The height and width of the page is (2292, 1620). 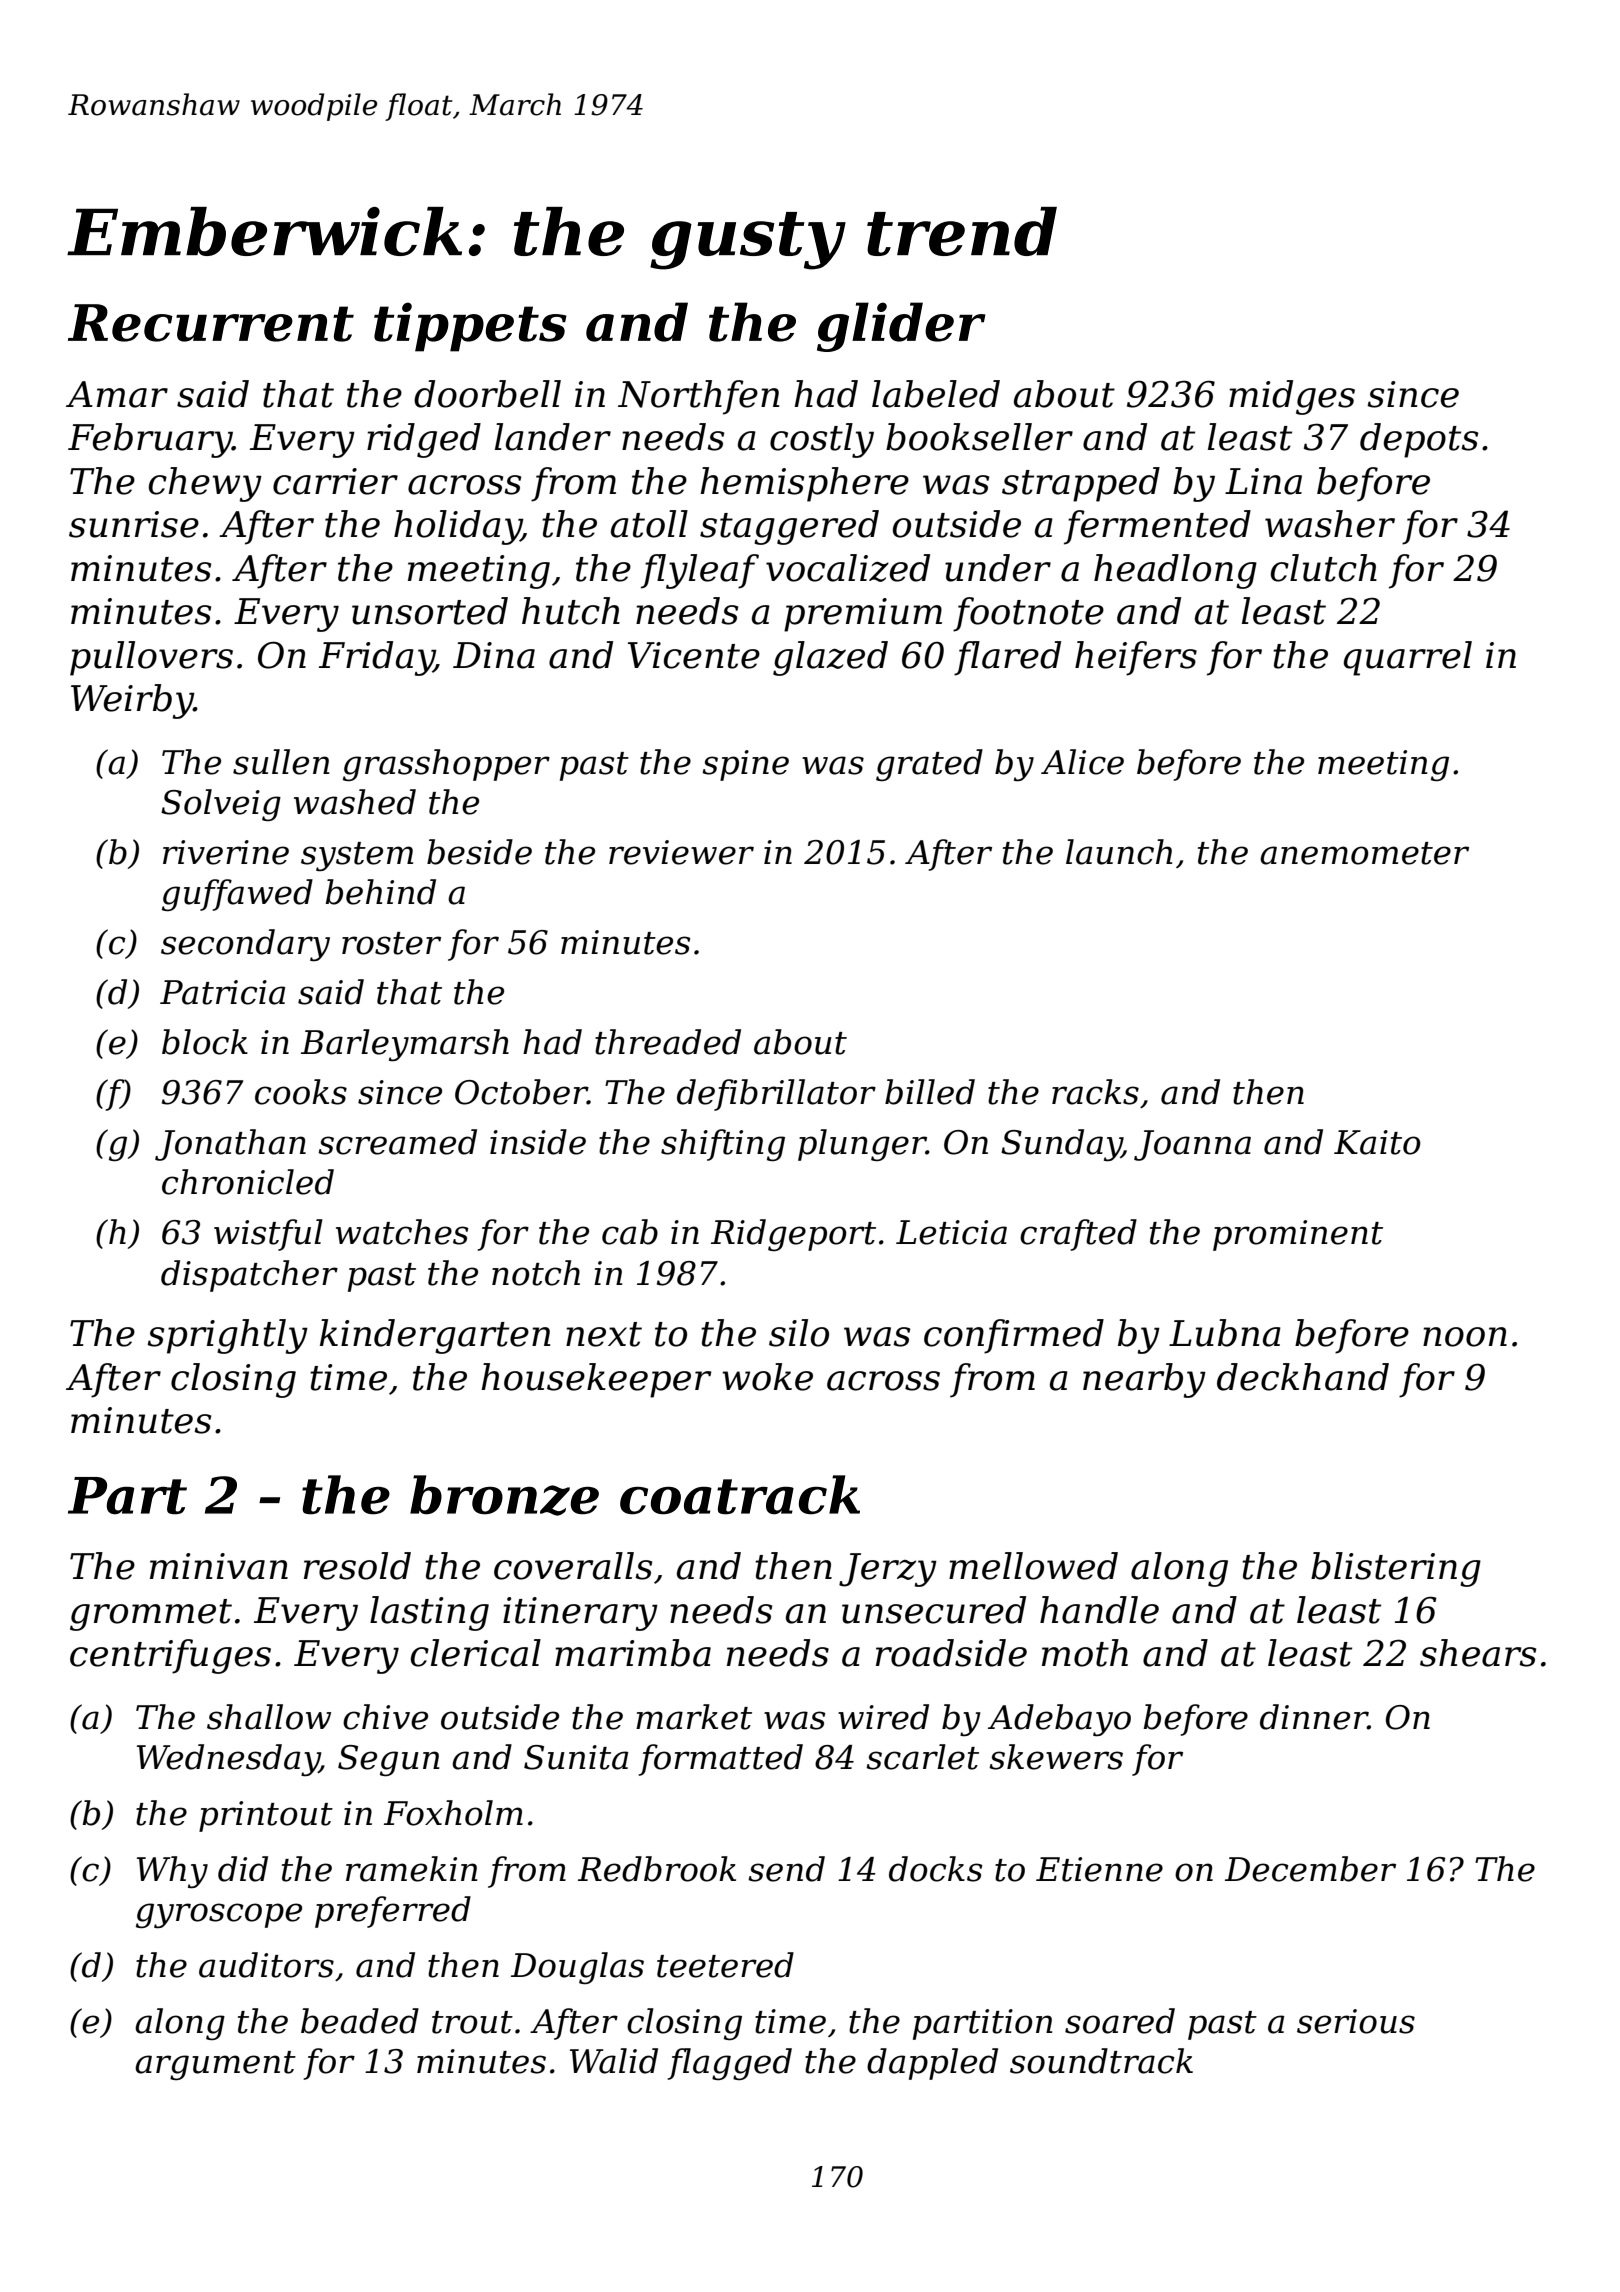 What do you see at coordinates (1364, 853) in the page?
I see `anemometer` at bounding box center [1364, 853].
